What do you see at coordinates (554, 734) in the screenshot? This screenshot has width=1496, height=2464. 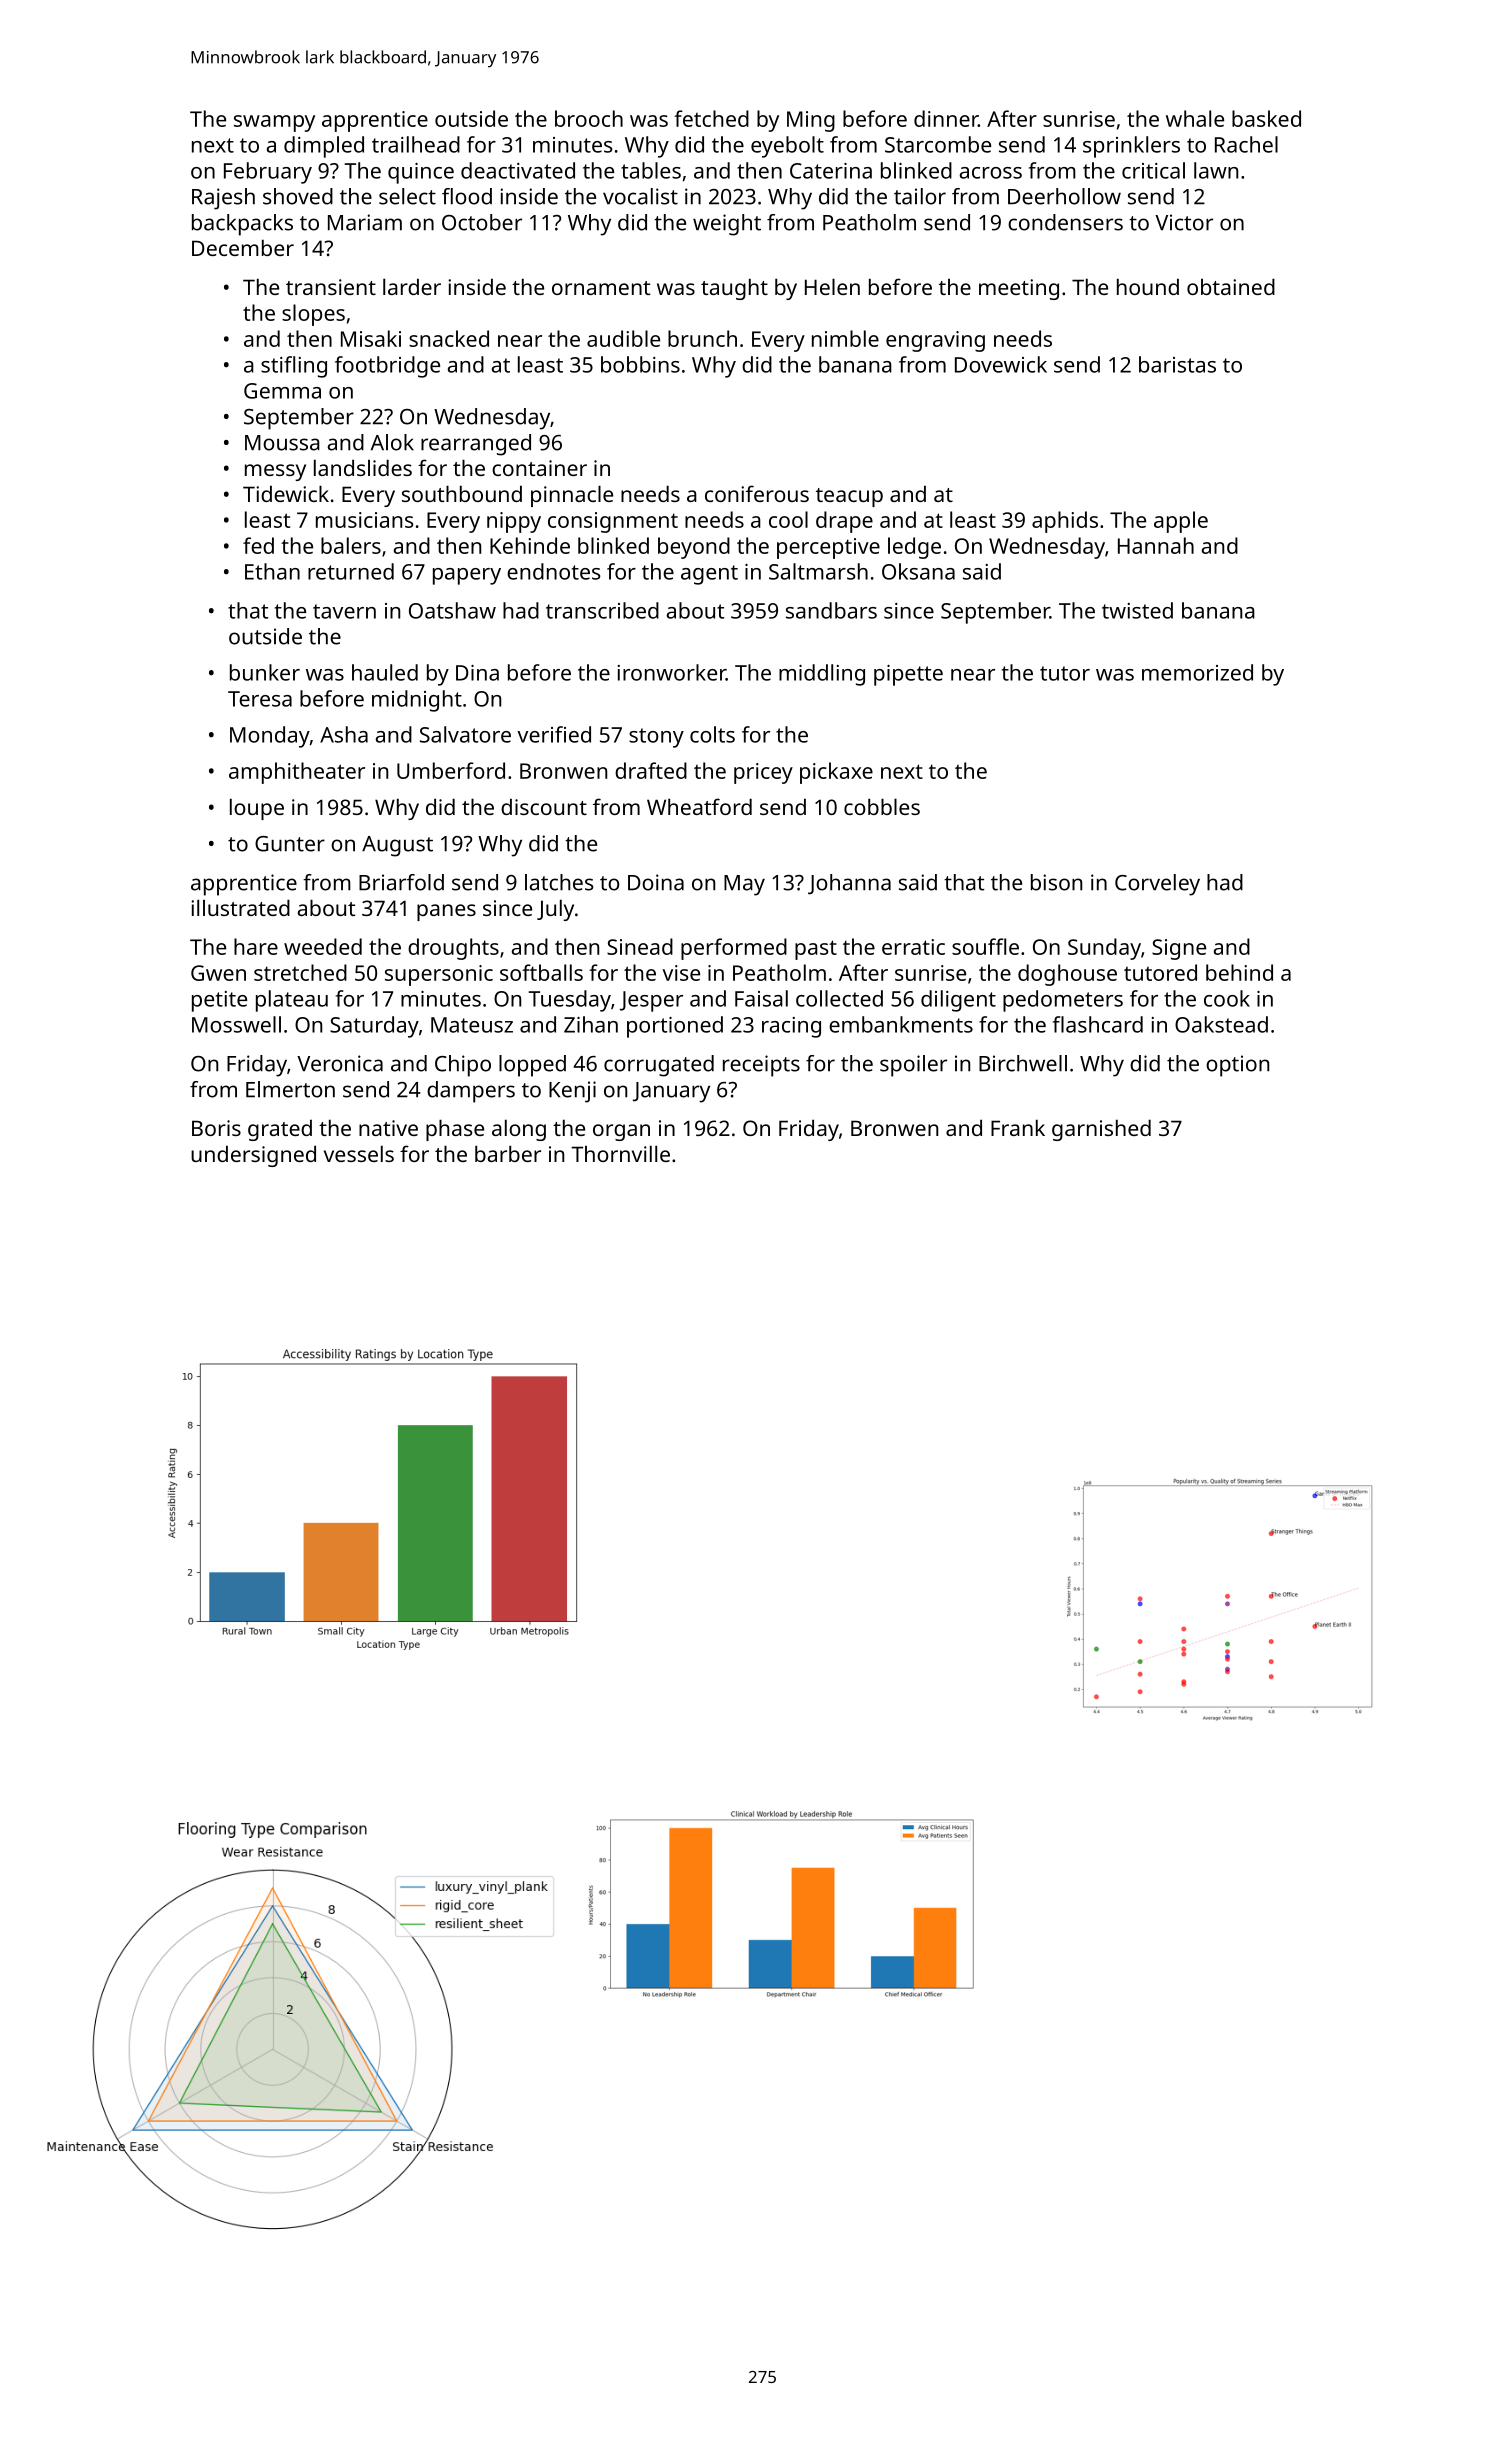 I see `verified` at bounding box center [554, 734].
